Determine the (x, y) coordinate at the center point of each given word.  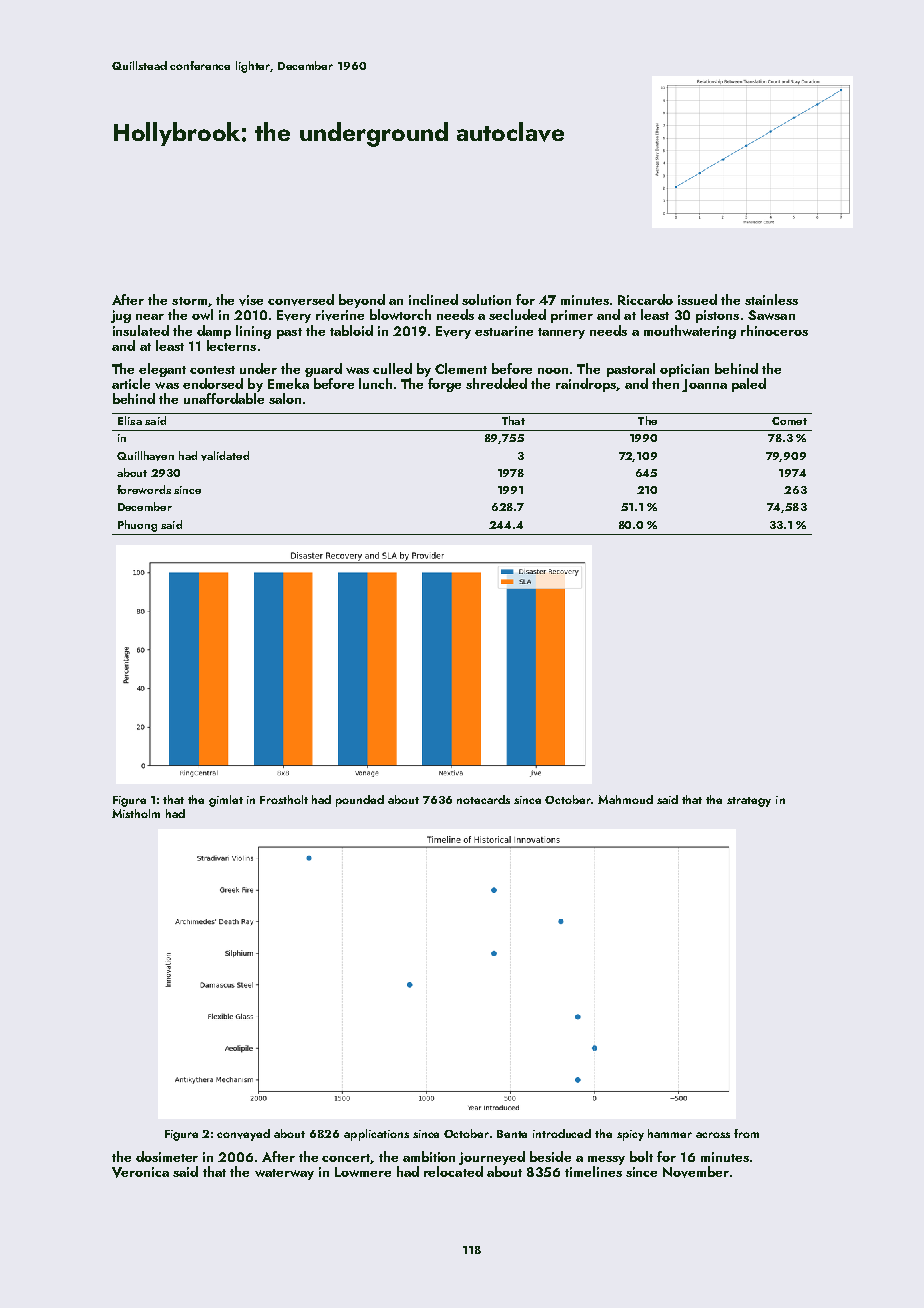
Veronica (140, 1172)
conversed (301, 300)
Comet (789, 421)
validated (225, 456)
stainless (771, 299)
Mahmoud (625, 799)
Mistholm (136, 813)
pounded (360, 801)
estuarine (504, 331)
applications (376, 1135)
